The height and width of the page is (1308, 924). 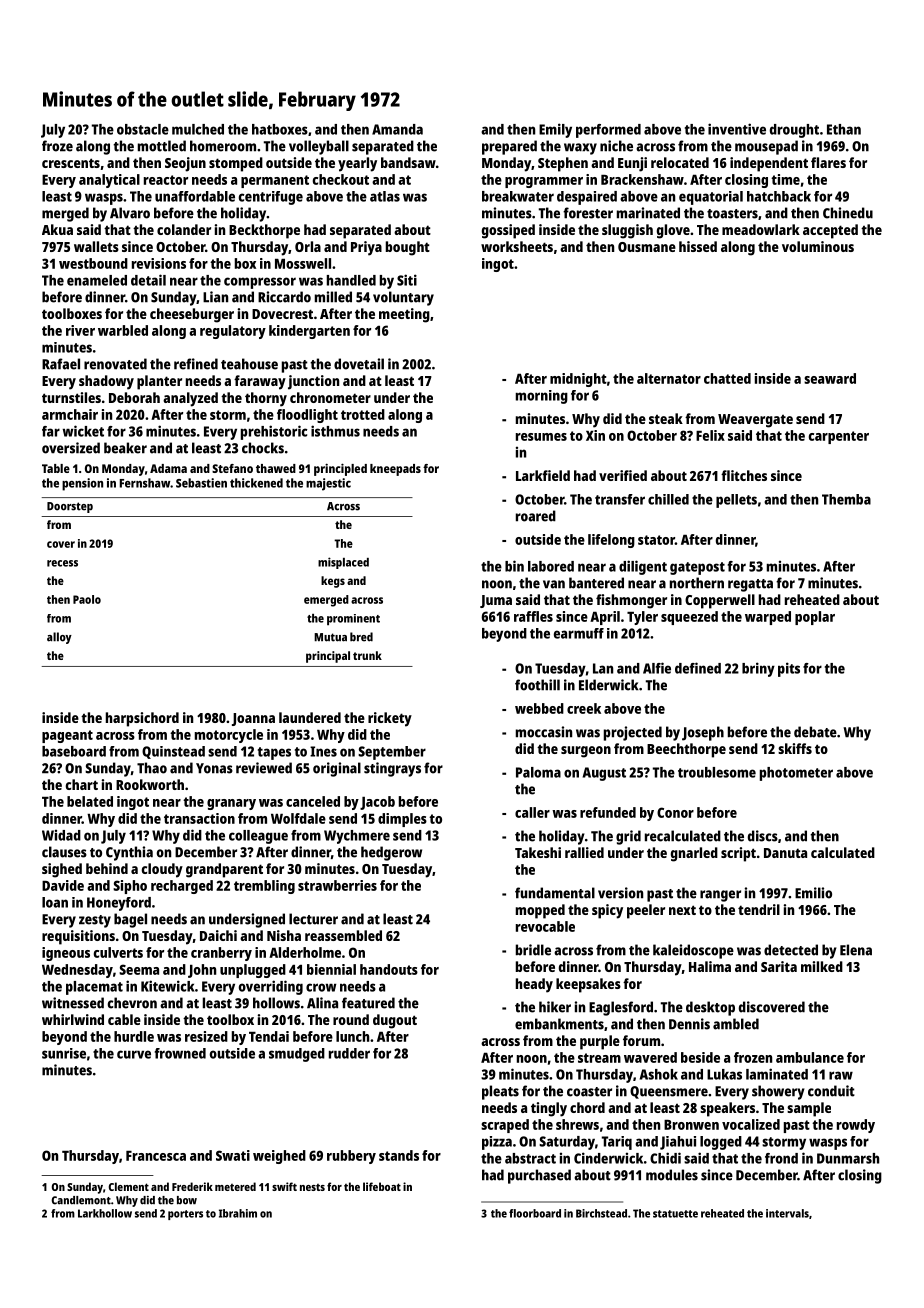 I want to click on trembling, so click(x=264, y=887).
